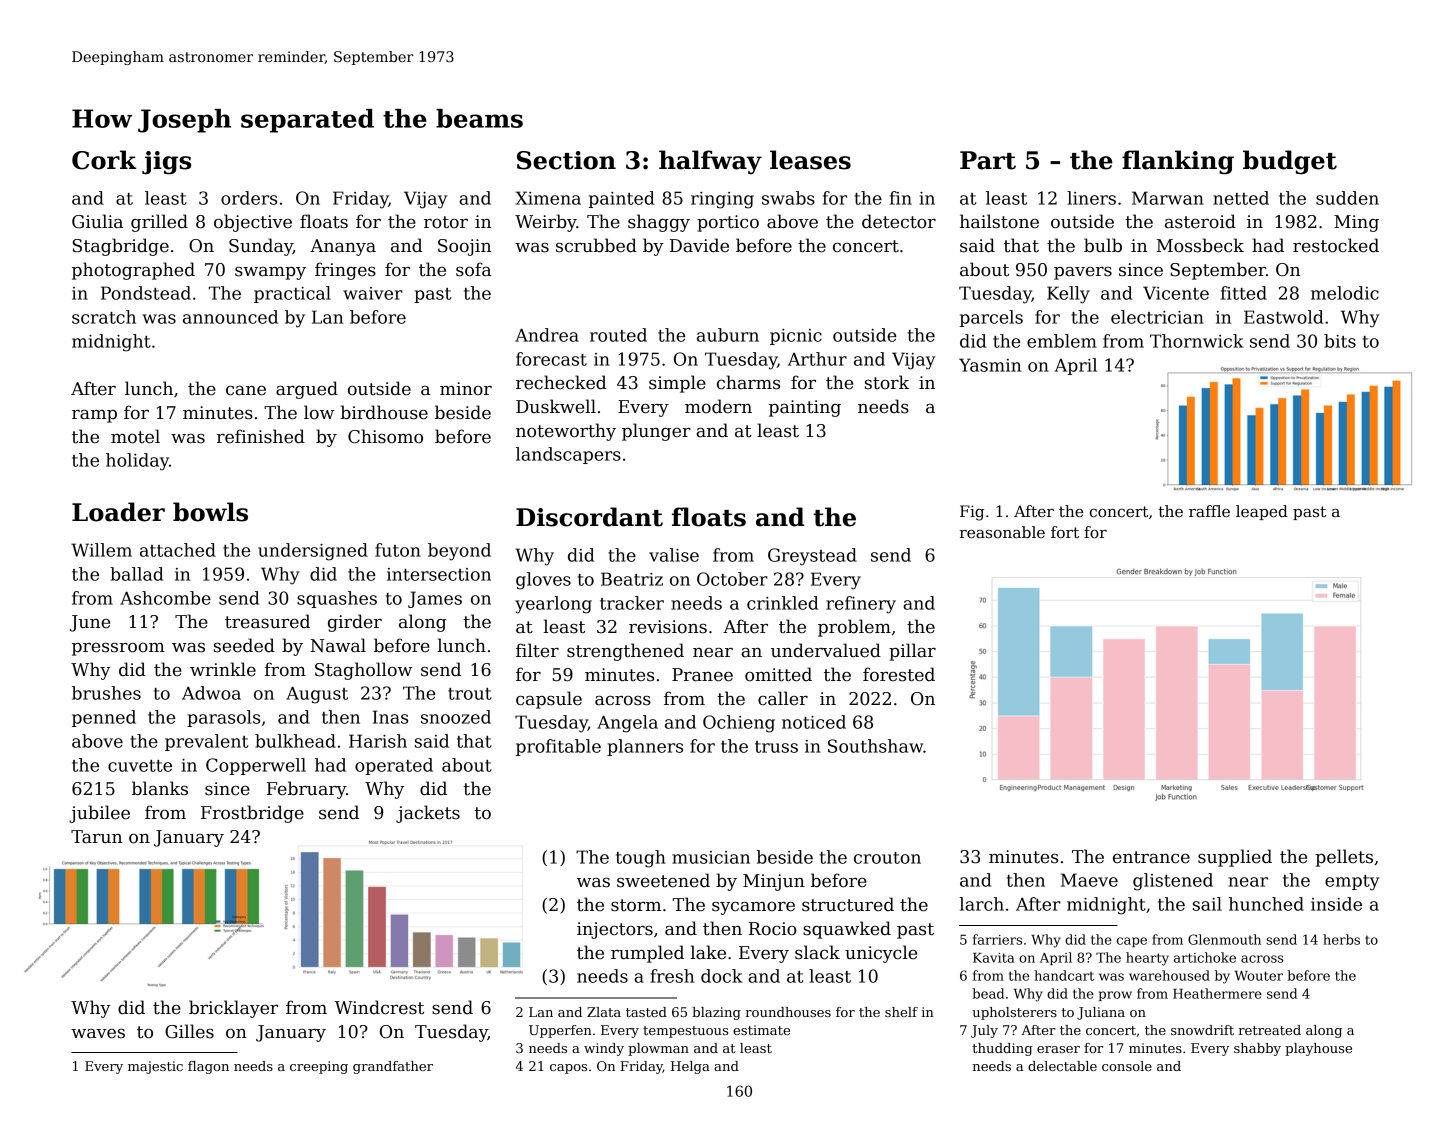 The height and width of the screenshot is (1122, 1451). I want to click on emblem, so click(1062, 341).
